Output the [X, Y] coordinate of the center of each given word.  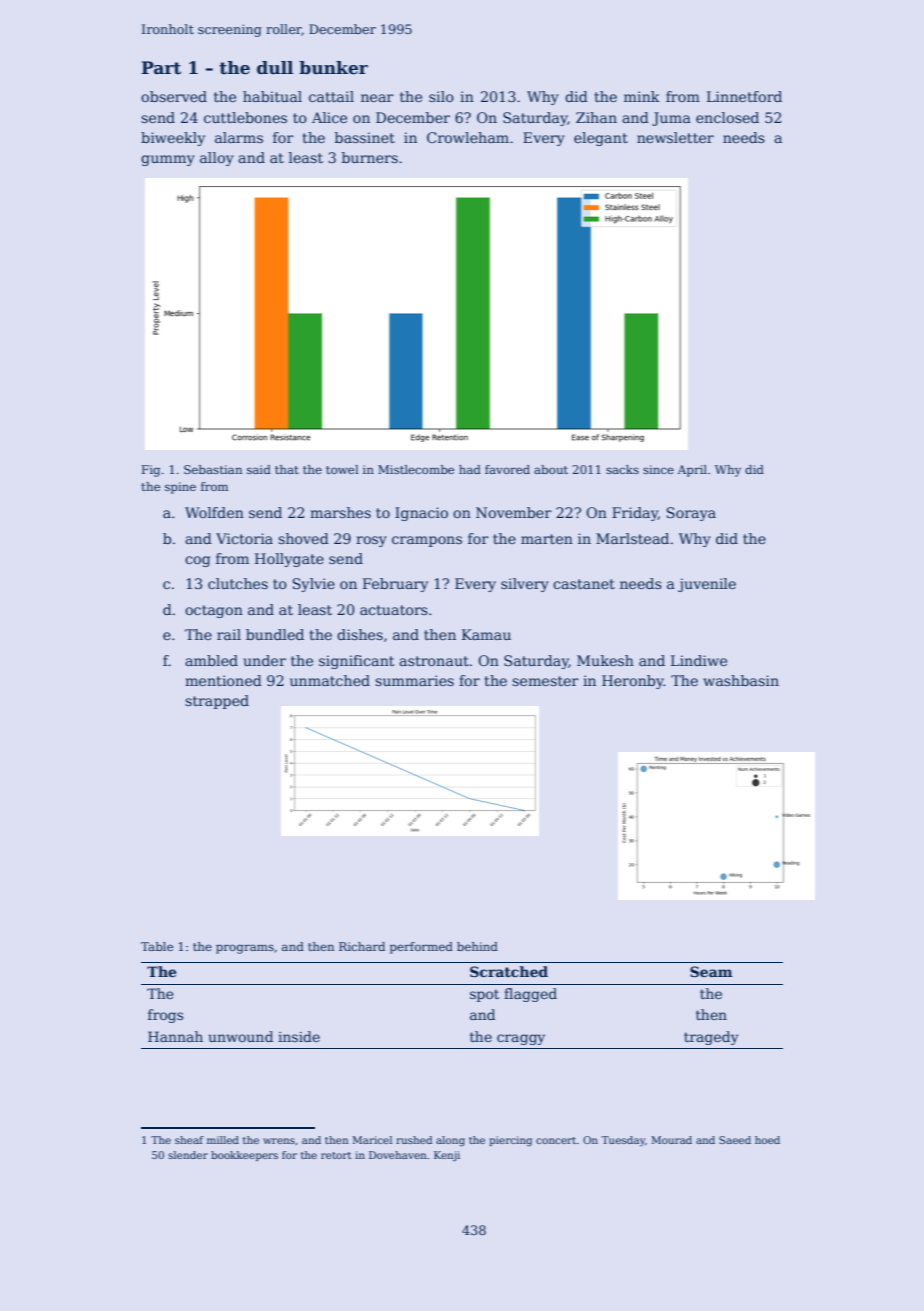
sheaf [189, 1140]
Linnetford [744, 96]
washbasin [741, 680]
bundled [275, 634]
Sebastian [213, 469]
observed [174, 96]
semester [545, 681]
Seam [711, 971]
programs [245, 949]
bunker [333, 68]
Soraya [691, 514]
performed [421, 948]
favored [507, 469]
